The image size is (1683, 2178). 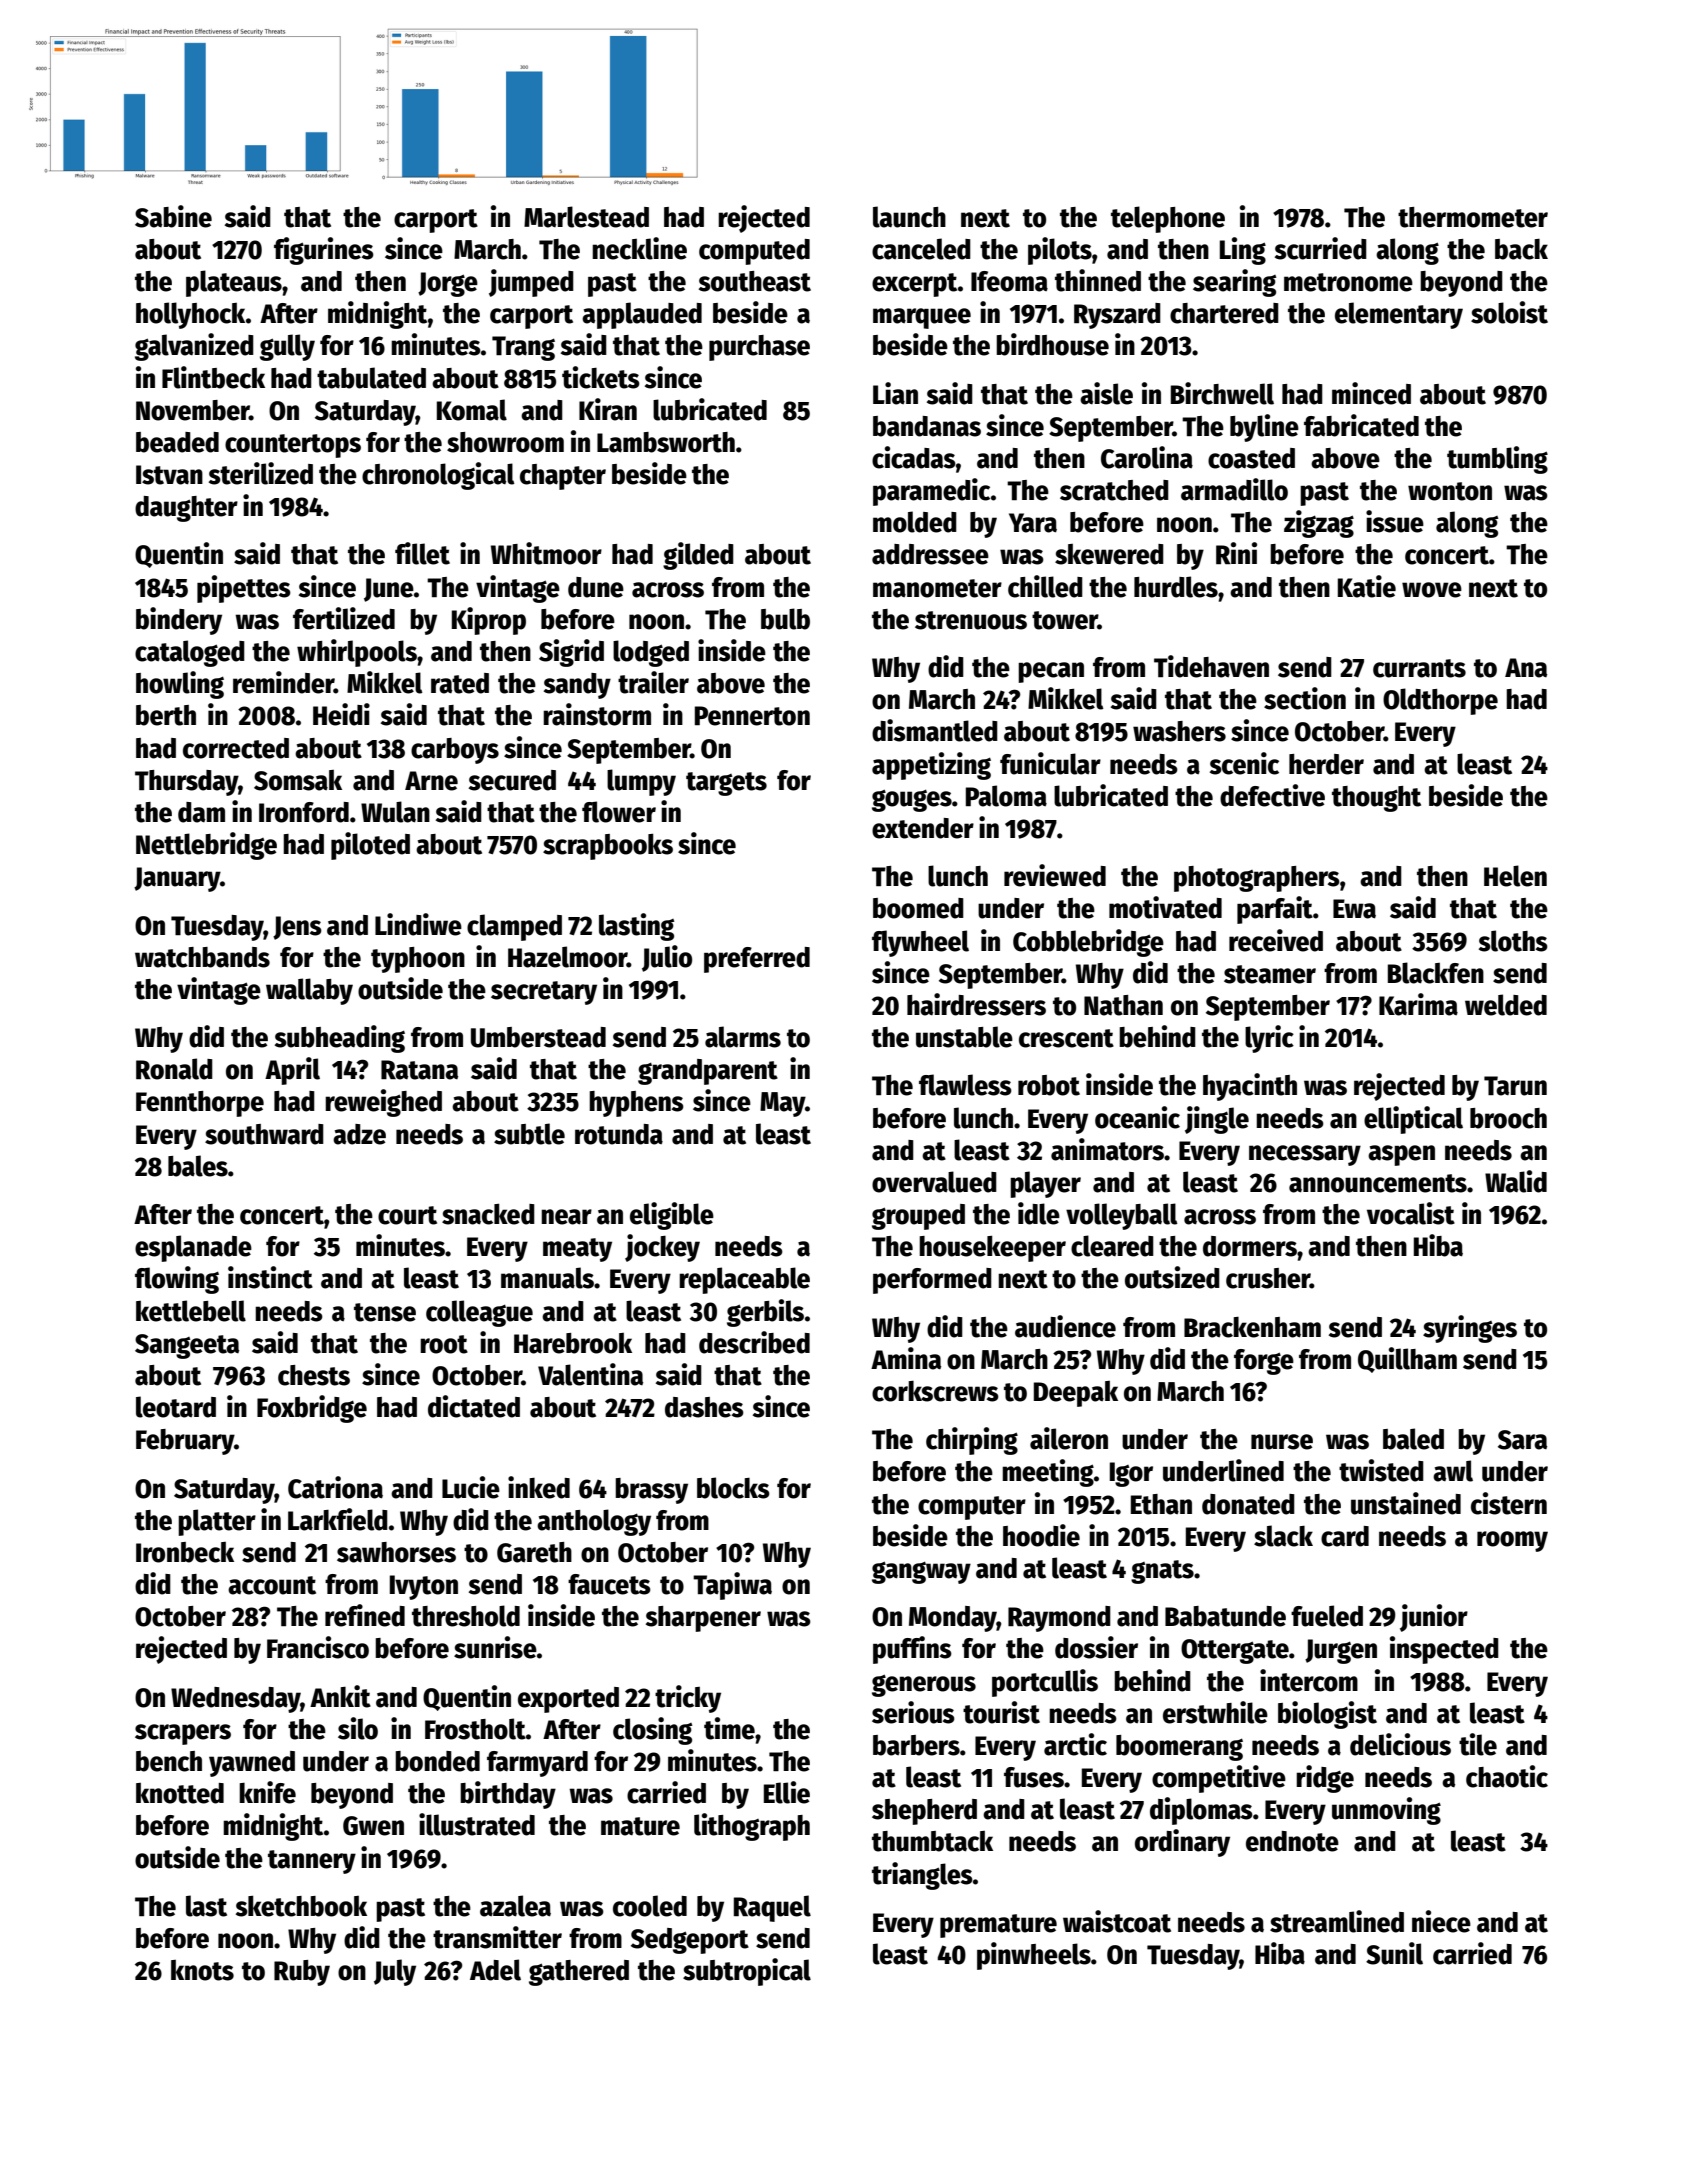 What do you see at coordinates (365, 1615) in the image?
I see `refined` at bounding box center [365, 1615].
